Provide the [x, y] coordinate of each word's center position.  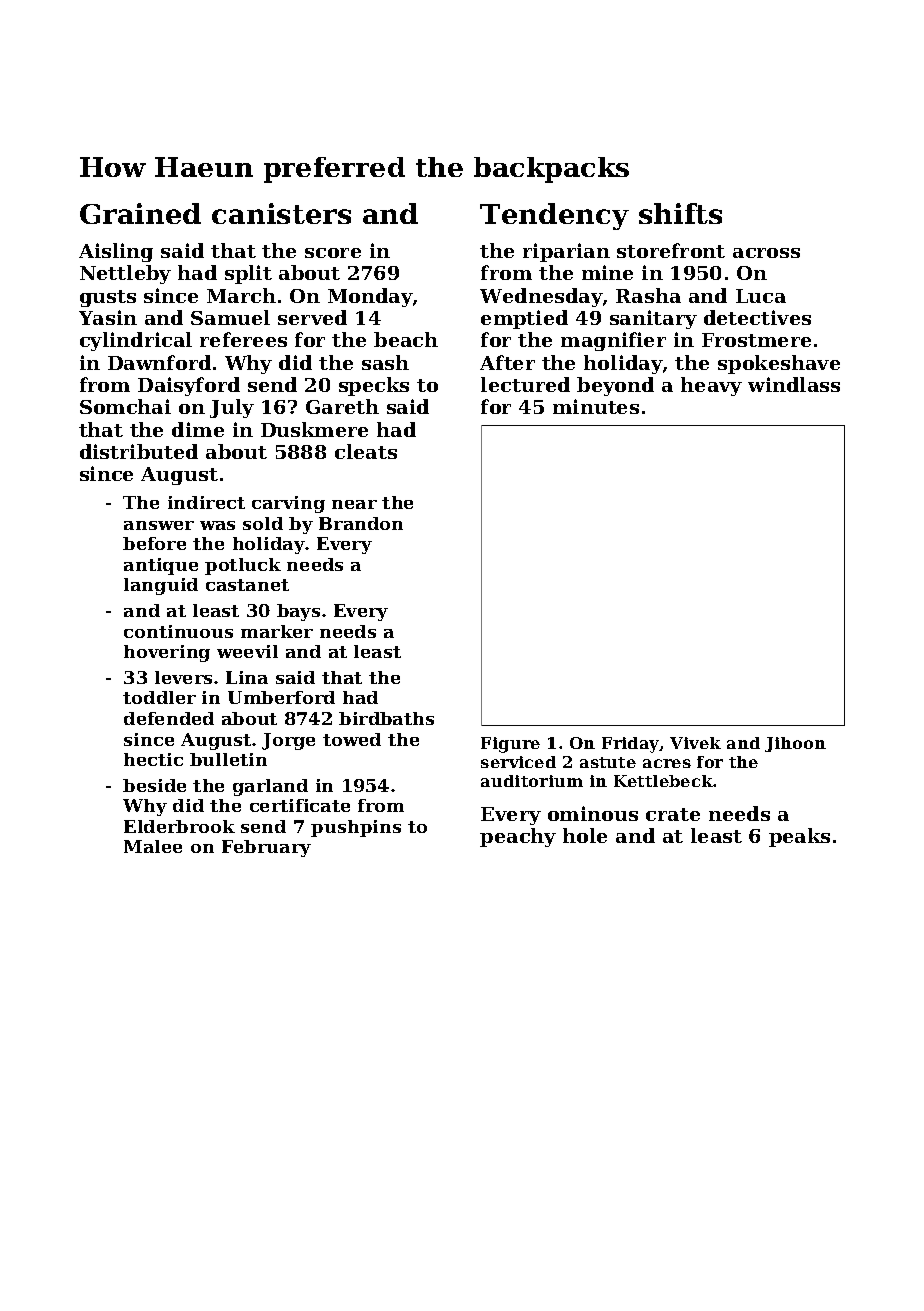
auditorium [532, 781]
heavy [711, 386]
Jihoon [795, 744]
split [248, 274]
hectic [153, 759]
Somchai [125, 406]
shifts [680, 213]
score [333, 253]
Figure [510, 745]
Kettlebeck [664, 781]
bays [298, 612]
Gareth [342, 406]
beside [154, 785]
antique [161, 566]
